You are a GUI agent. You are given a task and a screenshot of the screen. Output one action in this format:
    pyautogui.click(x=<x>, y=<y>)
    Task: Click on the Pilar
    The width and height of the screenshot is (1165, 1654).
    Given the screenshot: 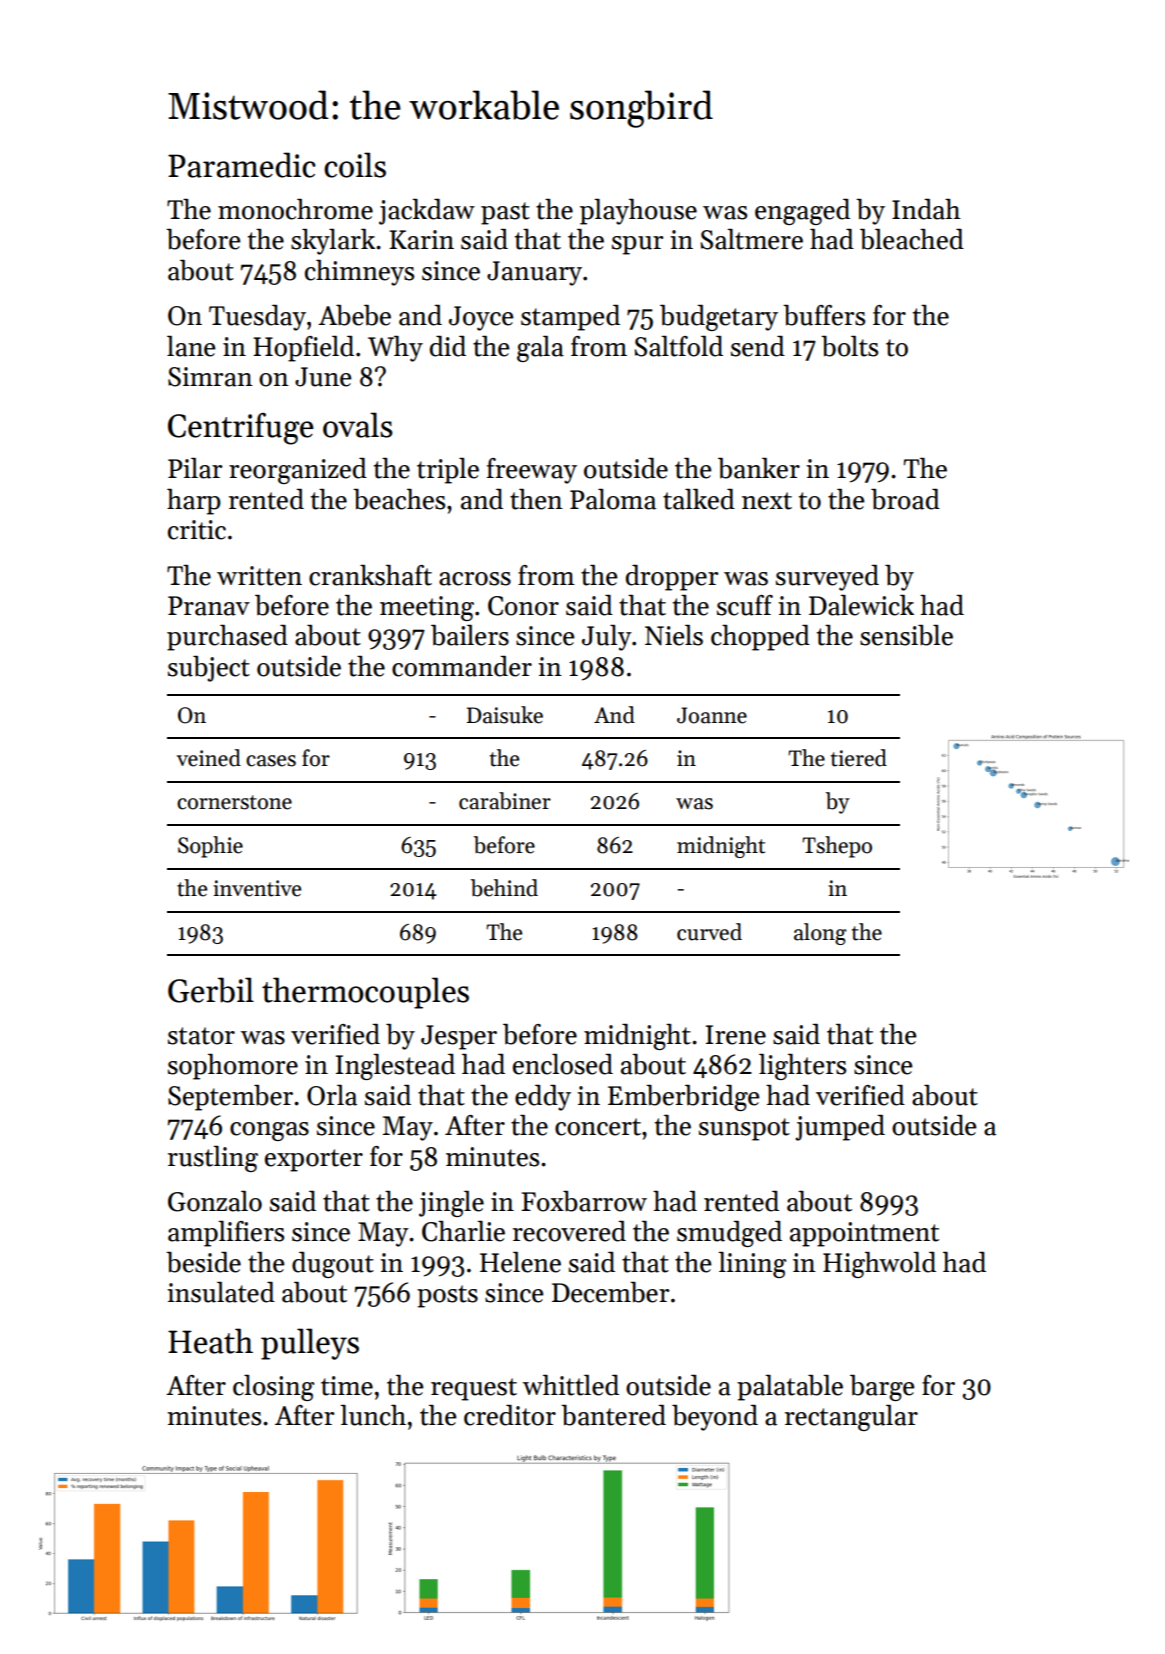 What is the action you would take?
    pyautogui.click(x=195, y=468)
